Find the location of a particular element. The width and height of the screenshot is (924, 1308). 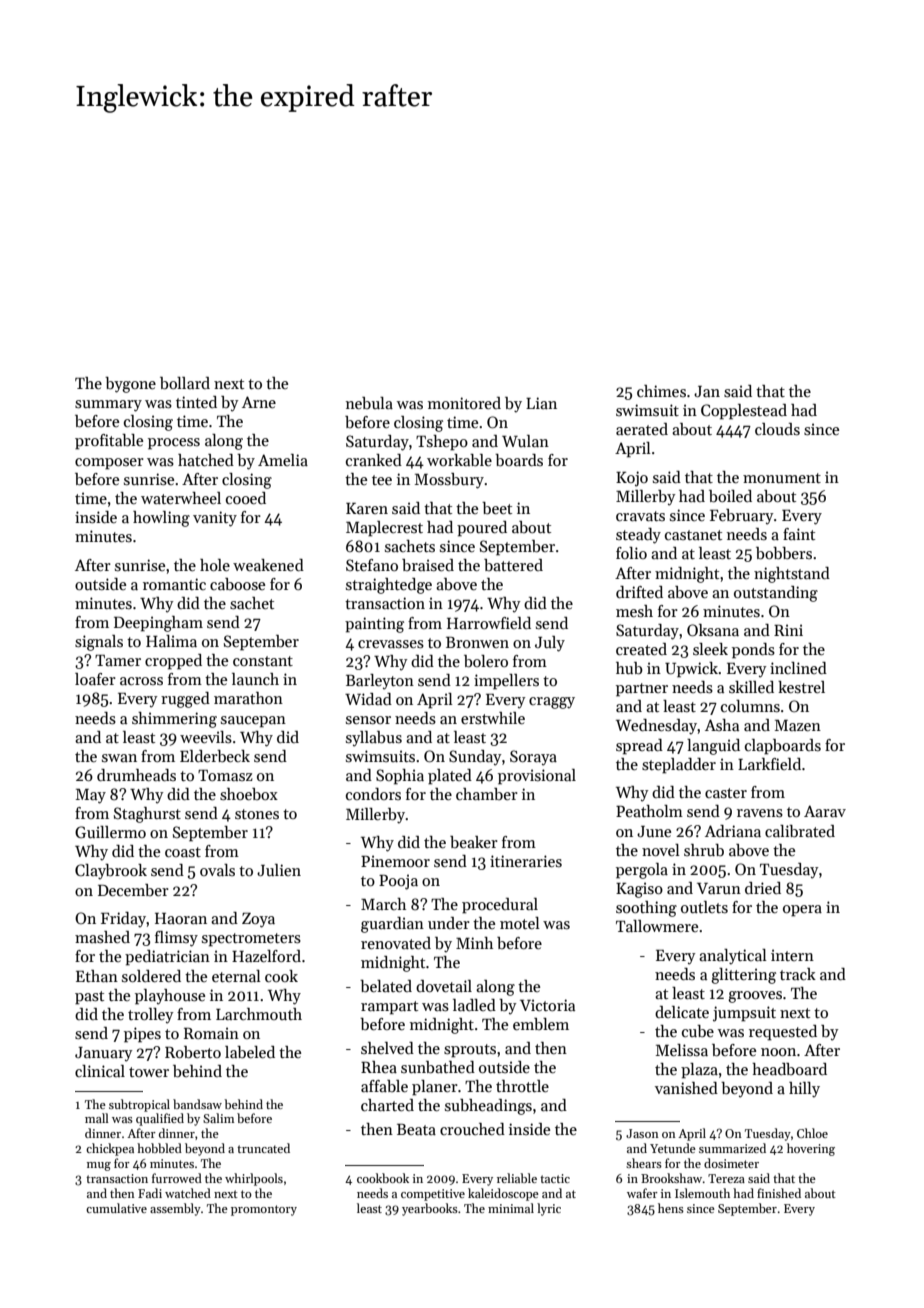

Sophia is located at coordinates (400, 777).
